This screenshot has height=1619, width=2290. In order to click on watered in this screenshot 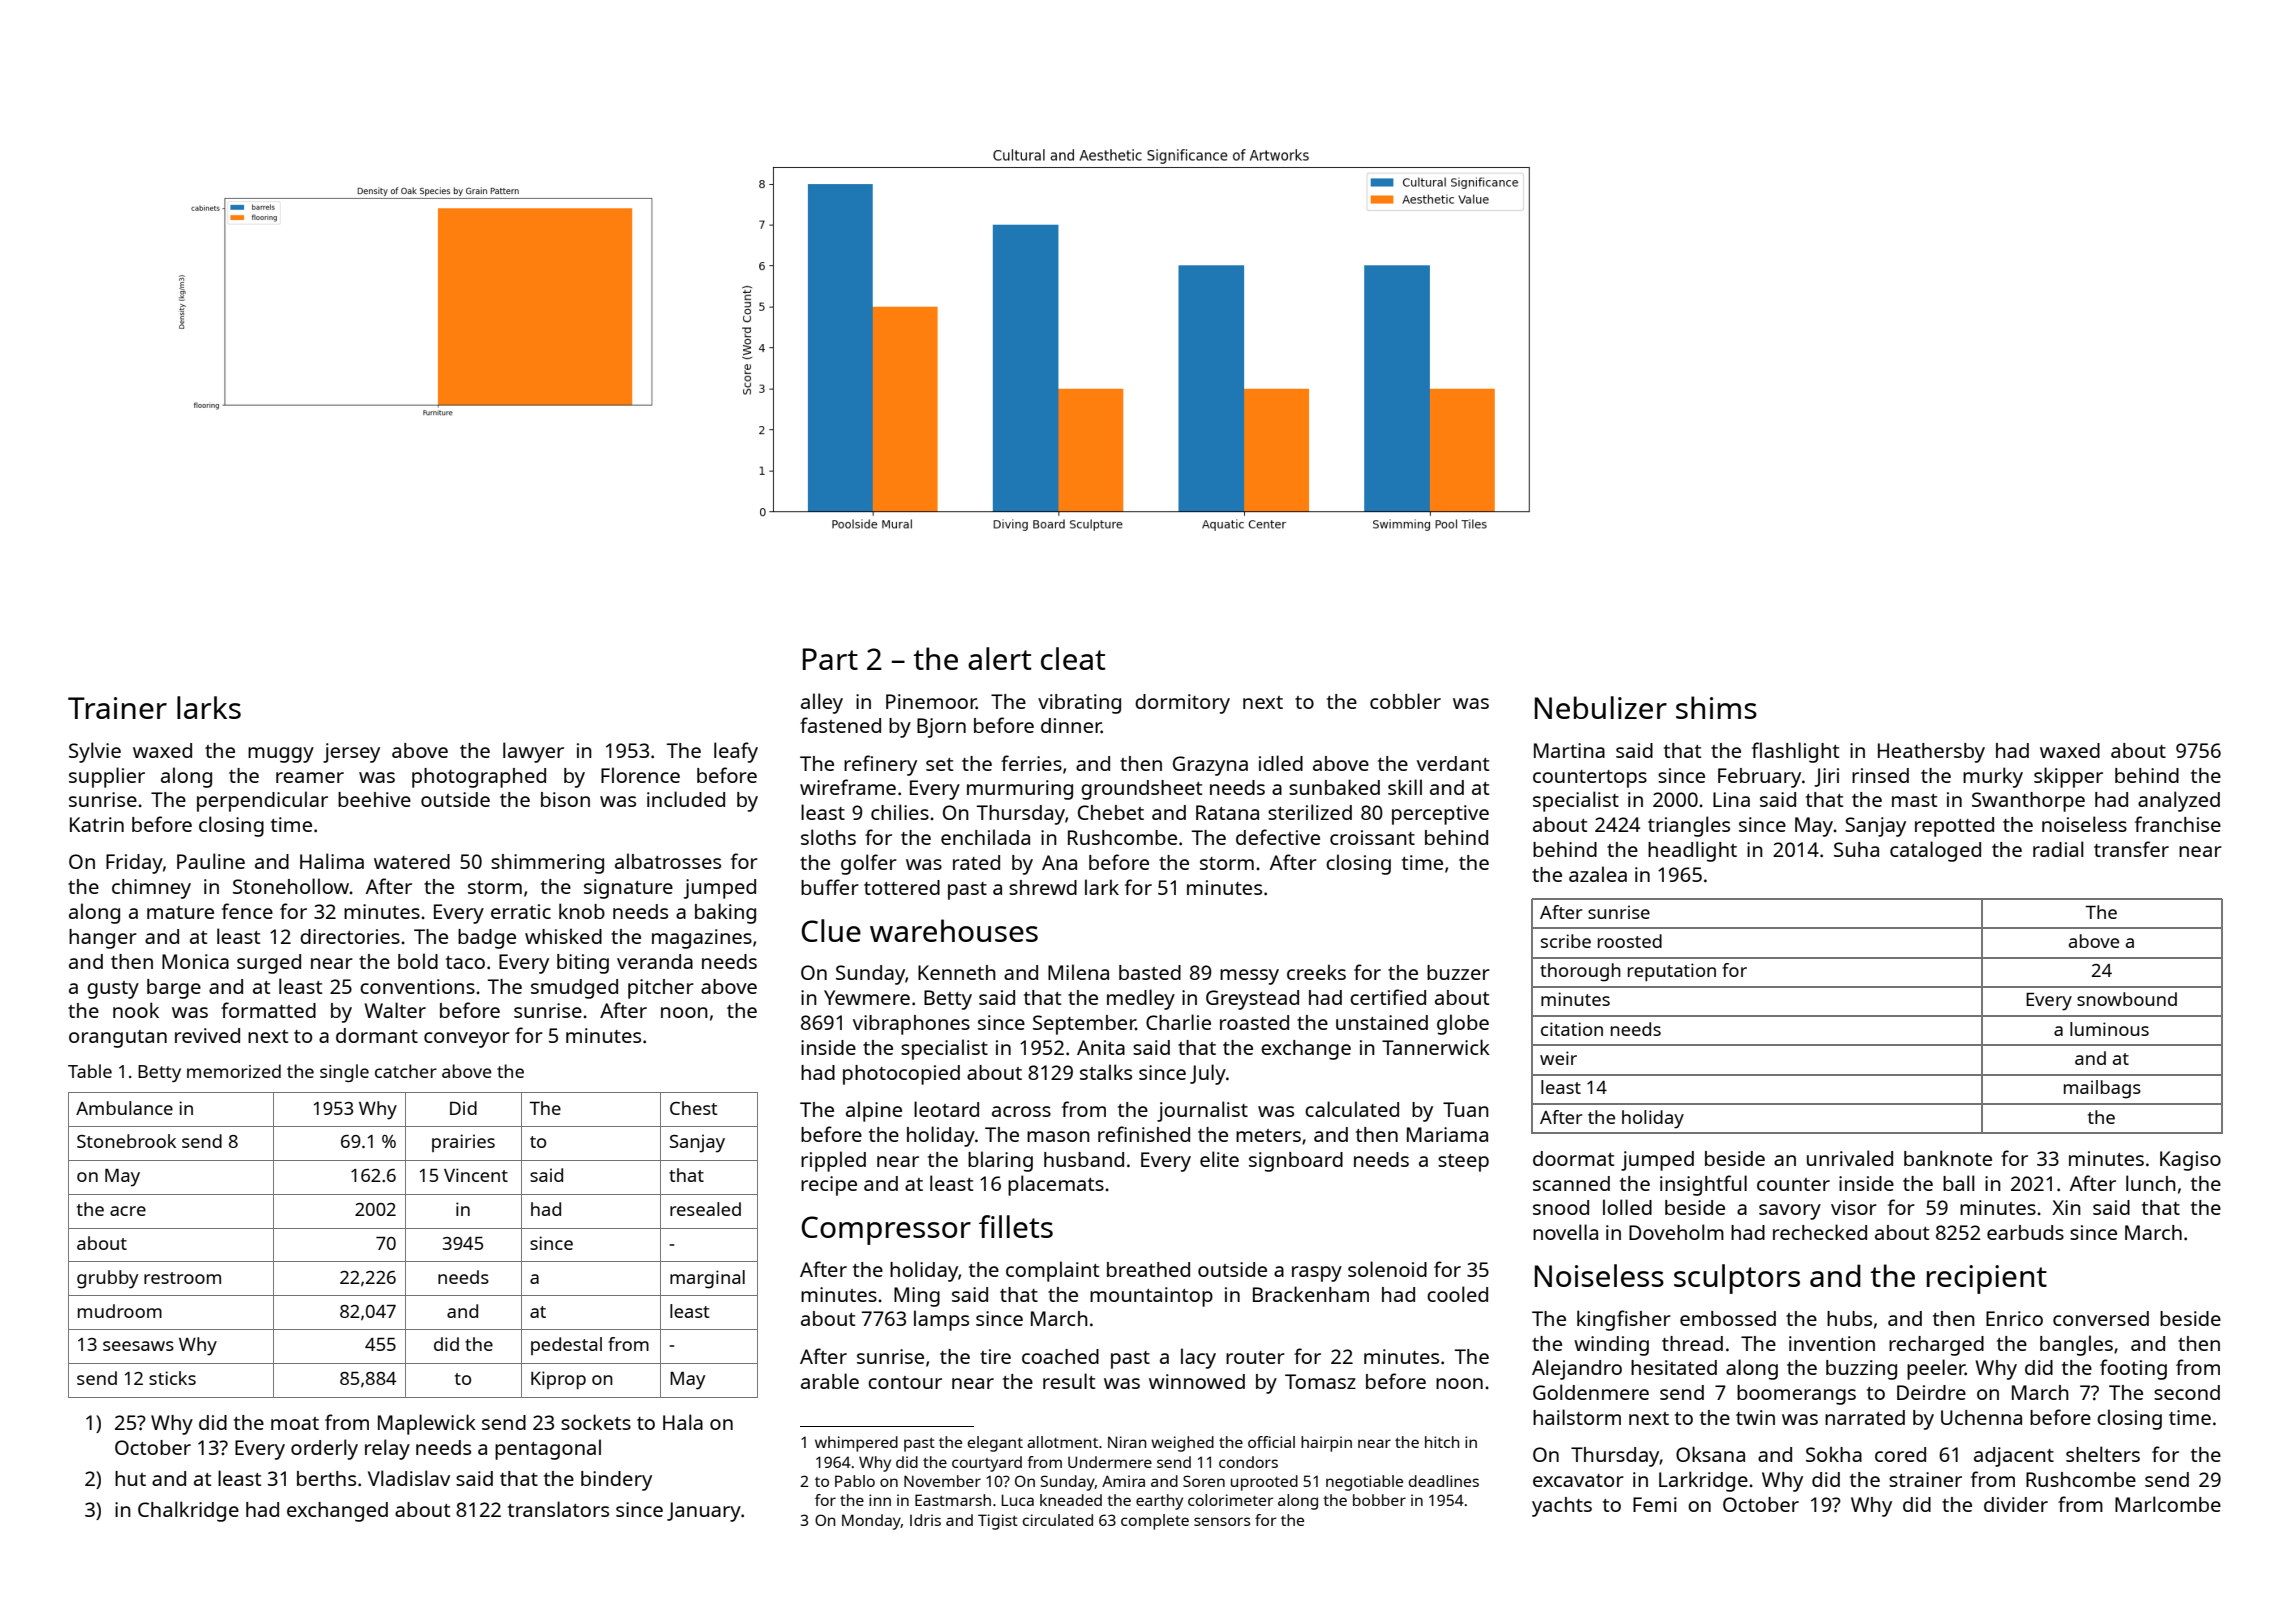, I will do `click(412, 861)`.
